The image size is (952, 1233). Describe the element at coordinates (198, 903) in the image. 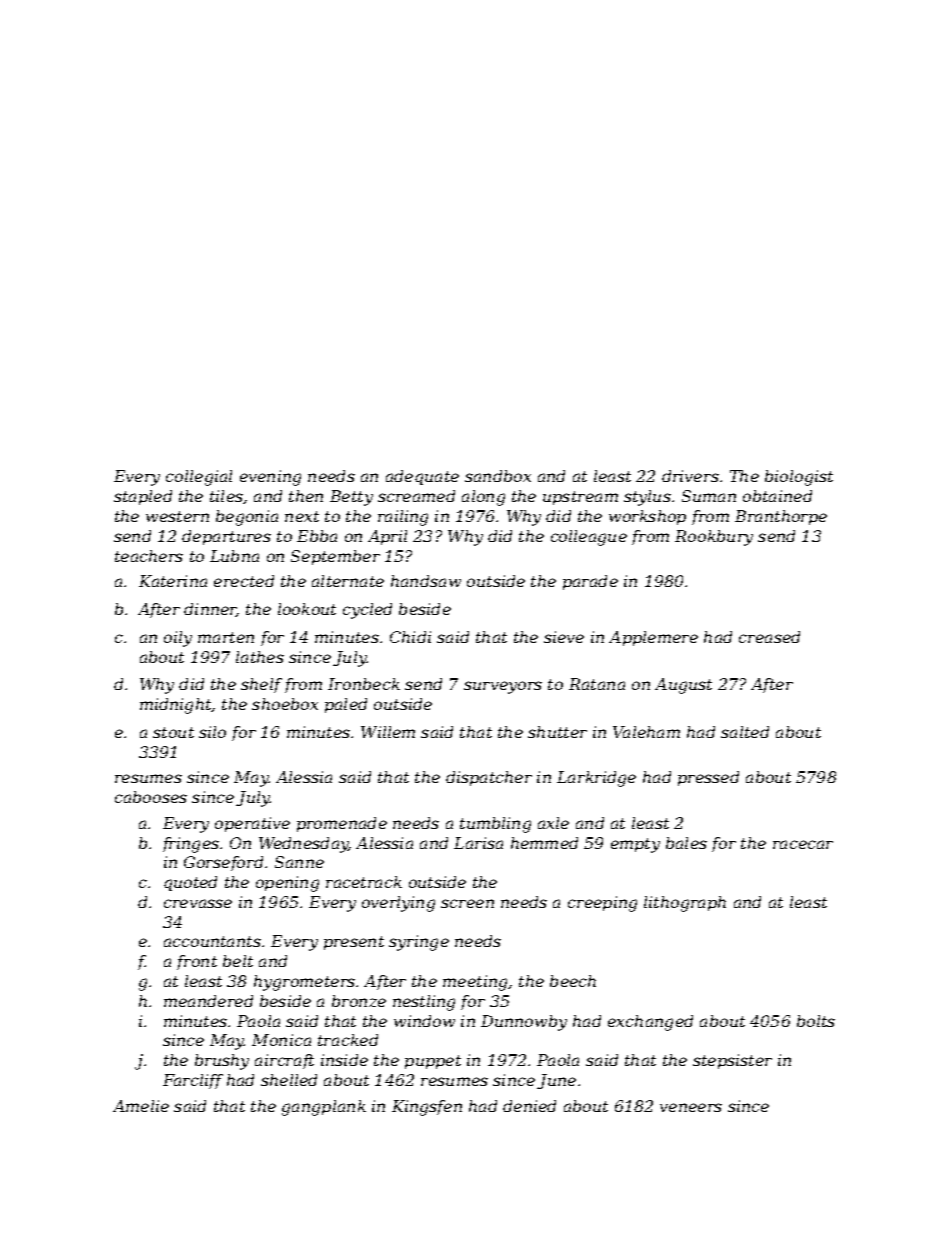

I see `crevasse` at that location.
